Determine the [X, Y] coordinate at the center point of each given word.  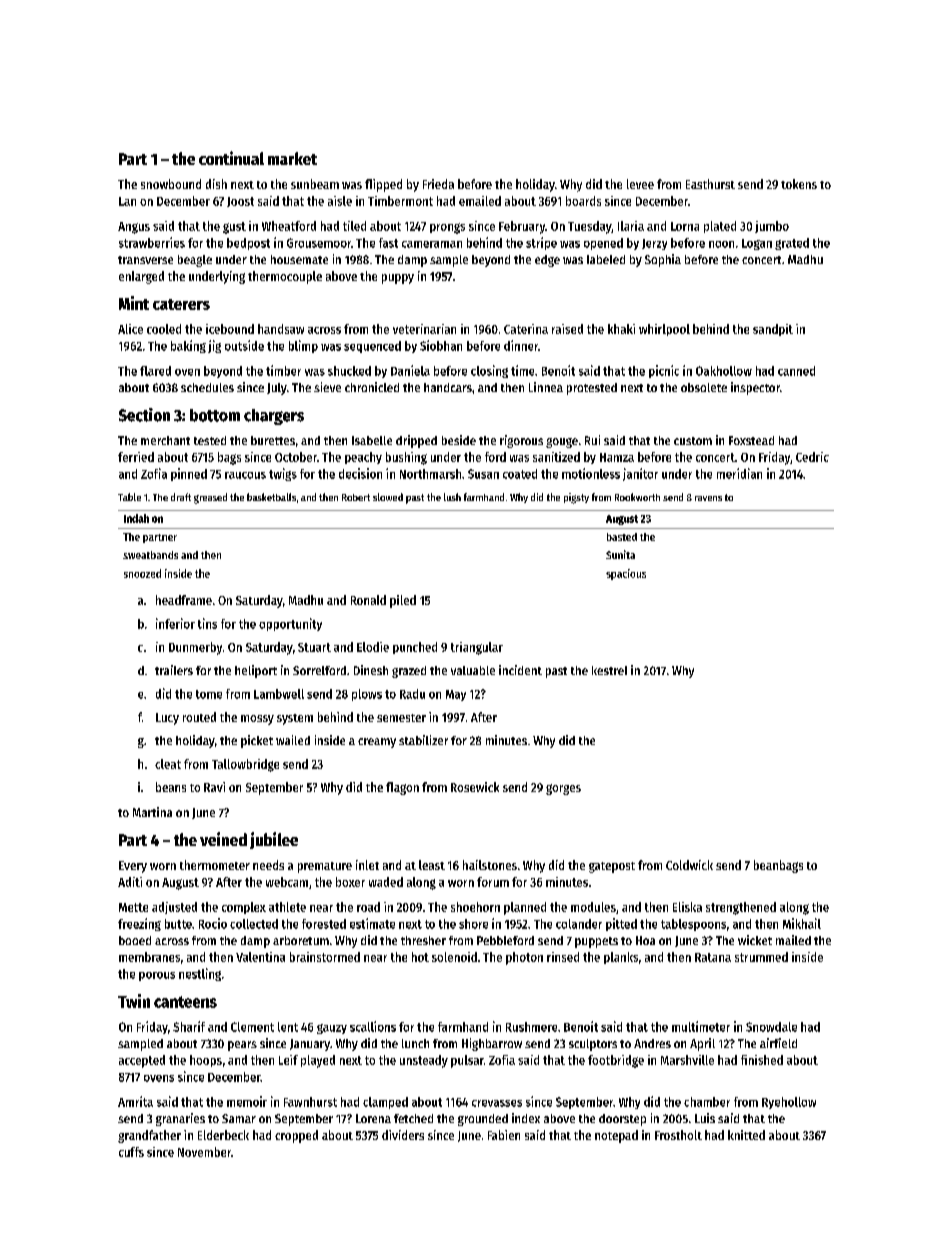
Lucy [167, 719]
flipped [383, 185]
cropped [296, 1136]
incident [520, 670]
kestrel [609, 670]
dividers [403, 1135]
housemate [299, 259]
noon [721, 244]
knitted [746, 1135]
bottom [215, 415]
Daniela [410, 370]
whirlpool [664, 330]
